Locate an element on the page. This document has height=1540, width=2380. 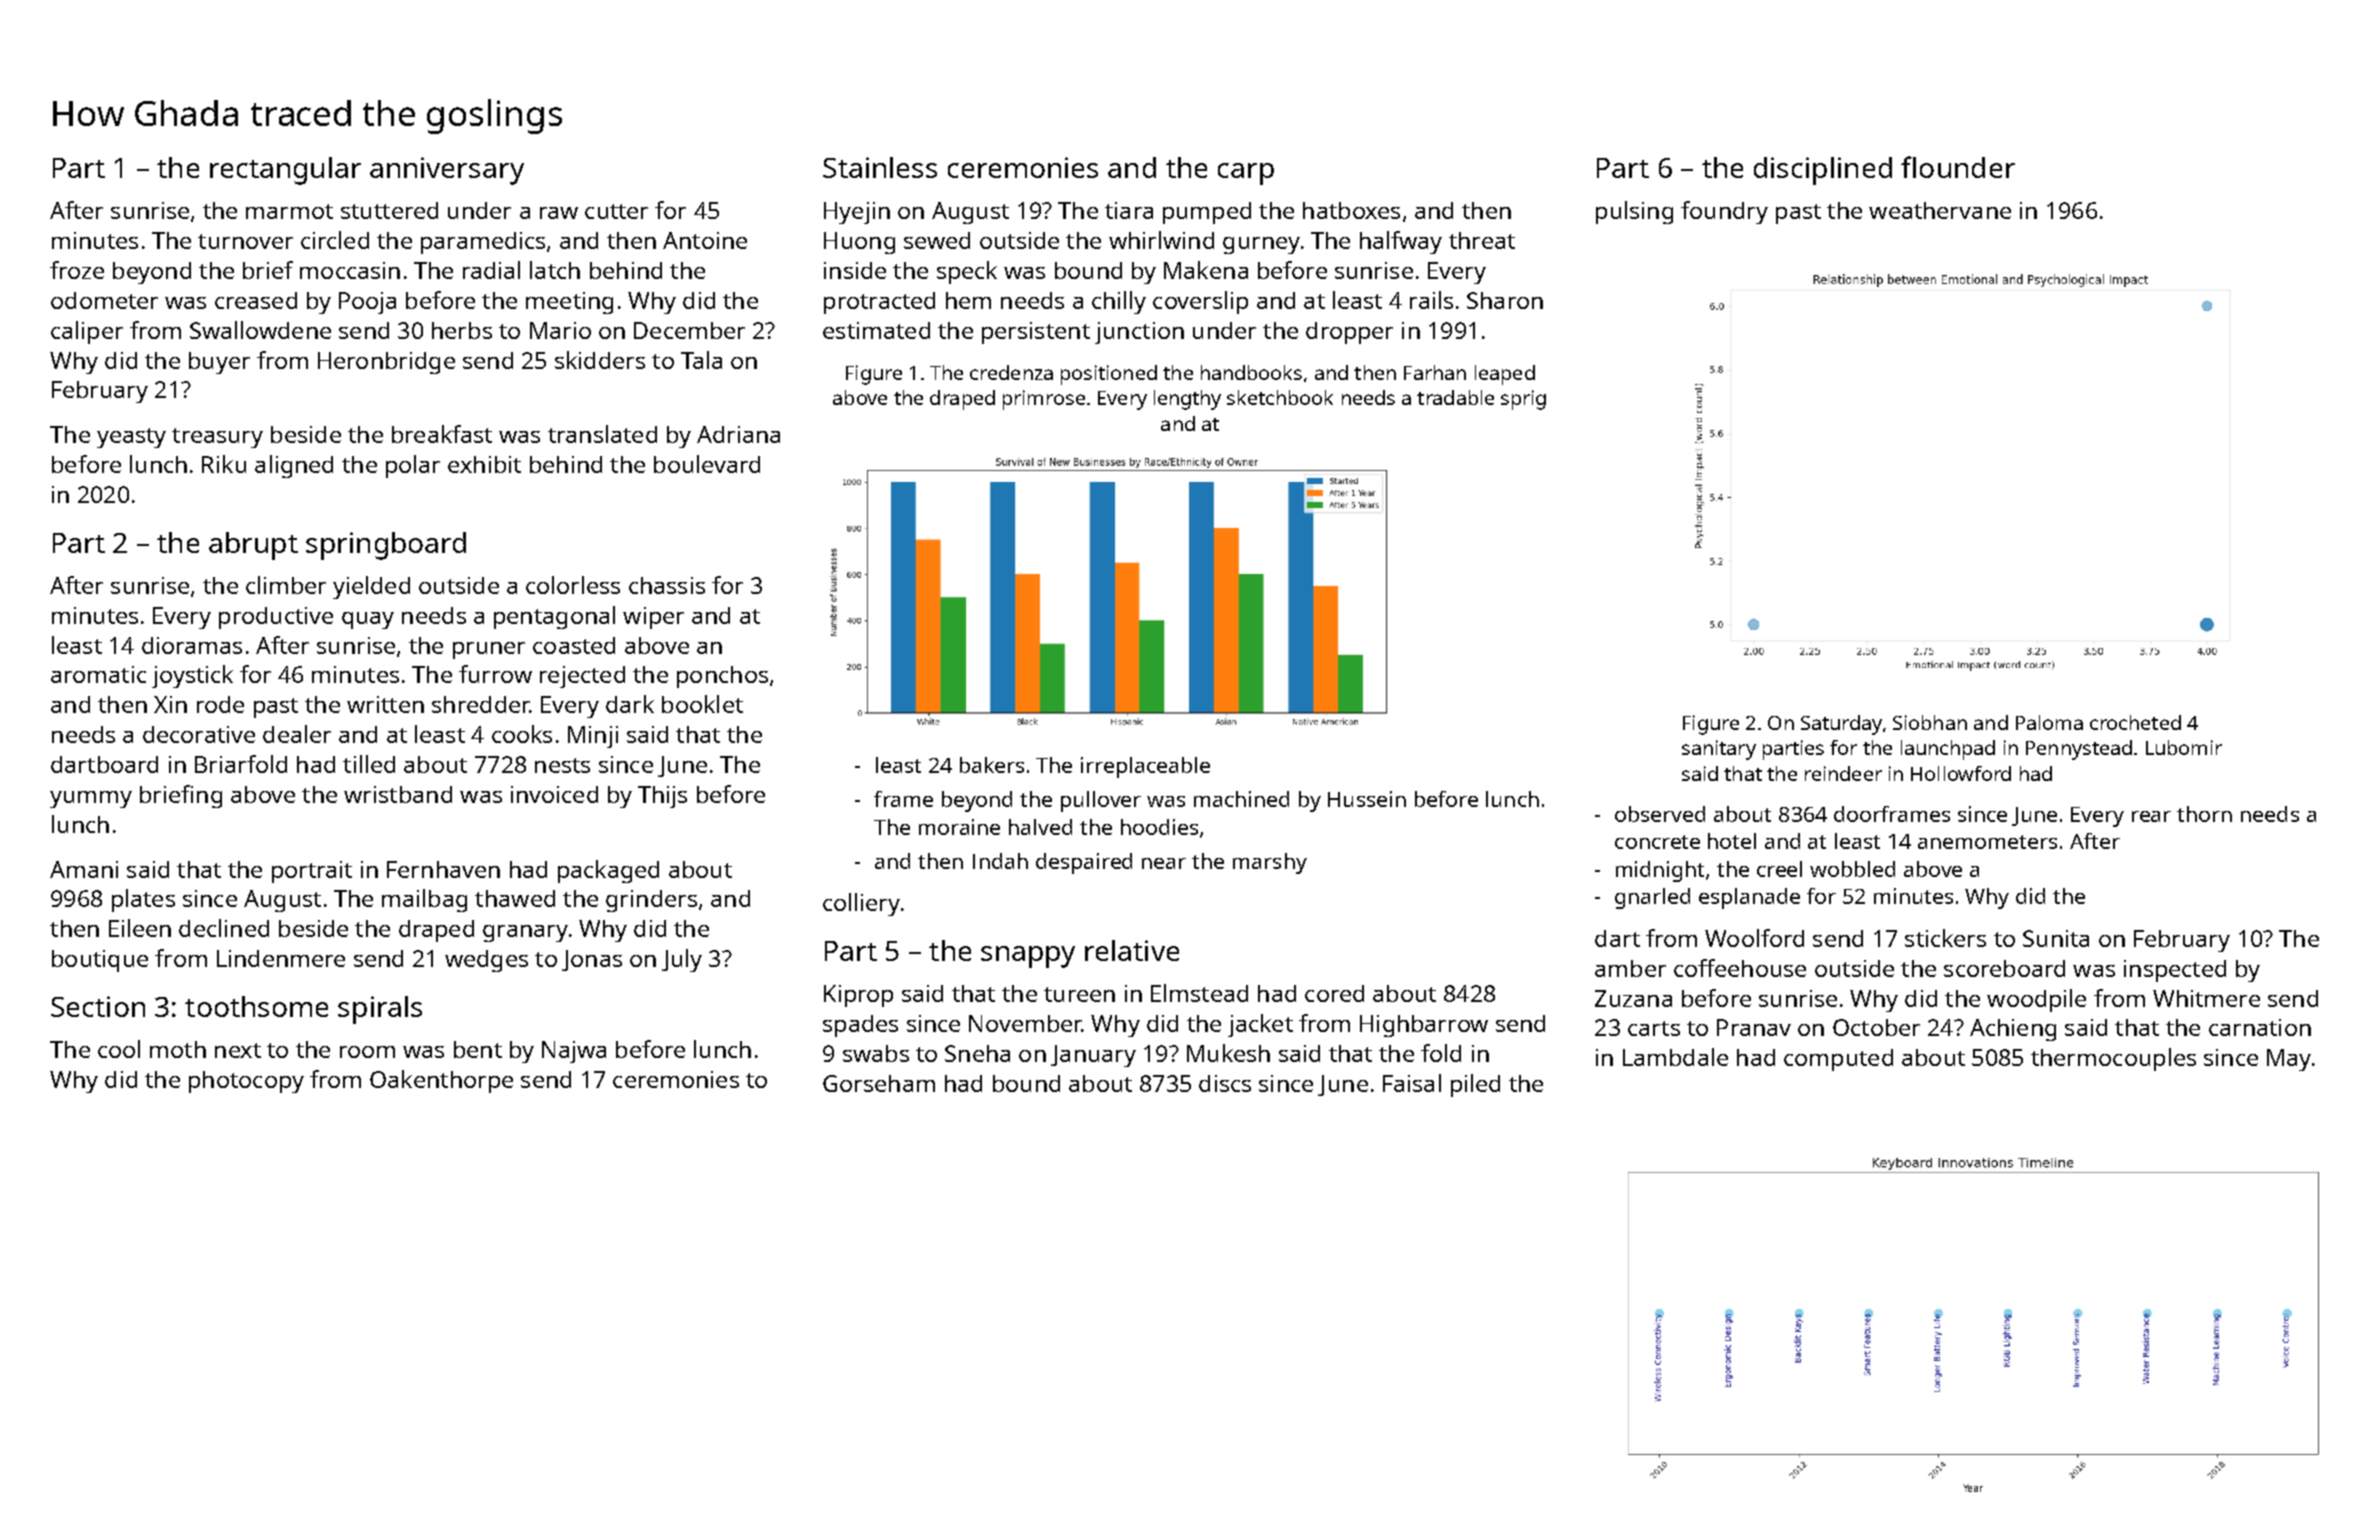
carp is located at coordinates (1246, 174).
